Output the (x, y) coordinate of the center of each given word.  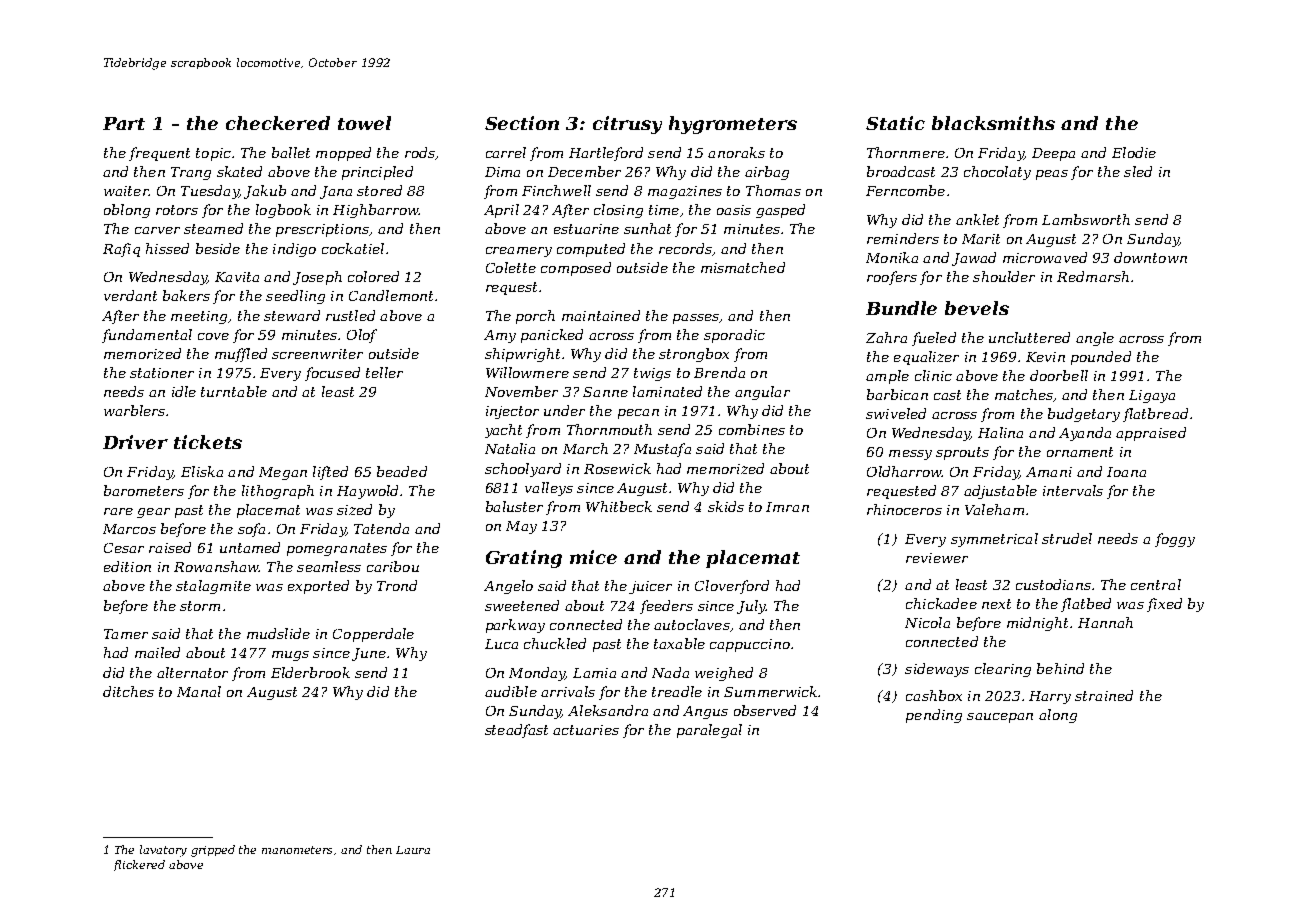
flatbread (1155, 415)
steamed (213, 228)
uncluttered (1029, 337)
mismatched (743, 267)
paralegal (709, 731)
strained (1104, 695)
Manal (199, 691)
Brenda (719, 372)
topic (213, 154)
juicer (650, 587)
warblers (134, 410)
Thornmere (906, 152)
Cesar (124, 548)
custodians (1053, 584)
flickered (139, 865)
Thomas (773, 190)
